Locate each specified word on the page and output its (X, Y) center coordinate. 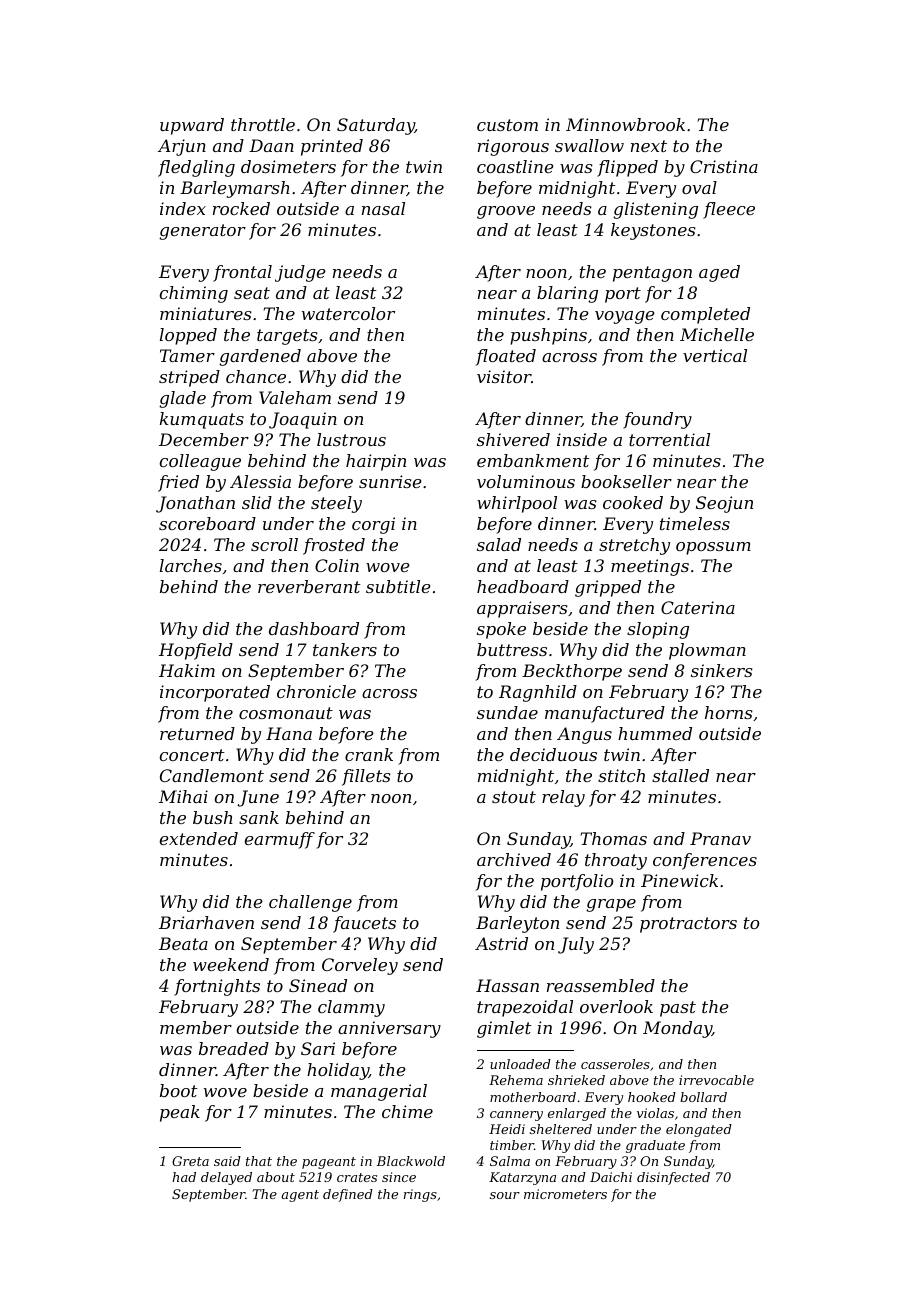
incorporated (215, 693)
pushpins (548, 336)
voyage (625, 317)
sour (505, 1195)
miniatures (206, 313)
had (184, 1177)
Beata (183, 943)
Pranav (720, 838)
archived (514, 859)
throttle (263, 124)
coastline (515, 166)
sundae (507, 712)
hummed (655, 733)
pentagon (652, 274)
